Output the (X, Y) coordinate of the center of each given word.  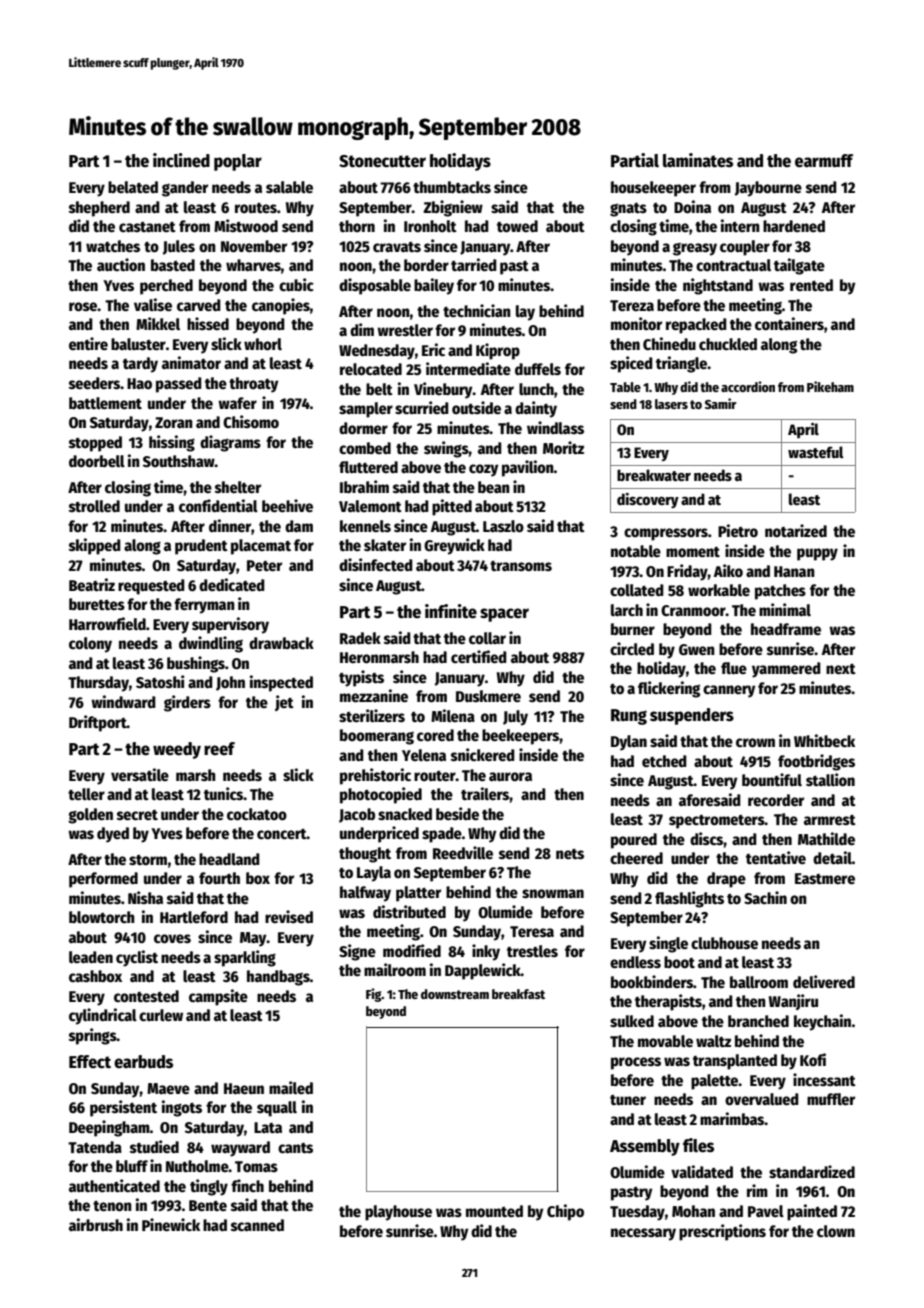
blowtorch (102, 917)
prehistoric (375, 776)
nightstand (718, 286)
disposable (375, 286)
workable (719, 590)
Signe (357, 952)
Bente (208, 1206)
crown (755, 743)
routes (256, 207)
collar (487, 638)
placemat (261, 547)
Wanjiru (793, 1002)
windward (123, 701)
